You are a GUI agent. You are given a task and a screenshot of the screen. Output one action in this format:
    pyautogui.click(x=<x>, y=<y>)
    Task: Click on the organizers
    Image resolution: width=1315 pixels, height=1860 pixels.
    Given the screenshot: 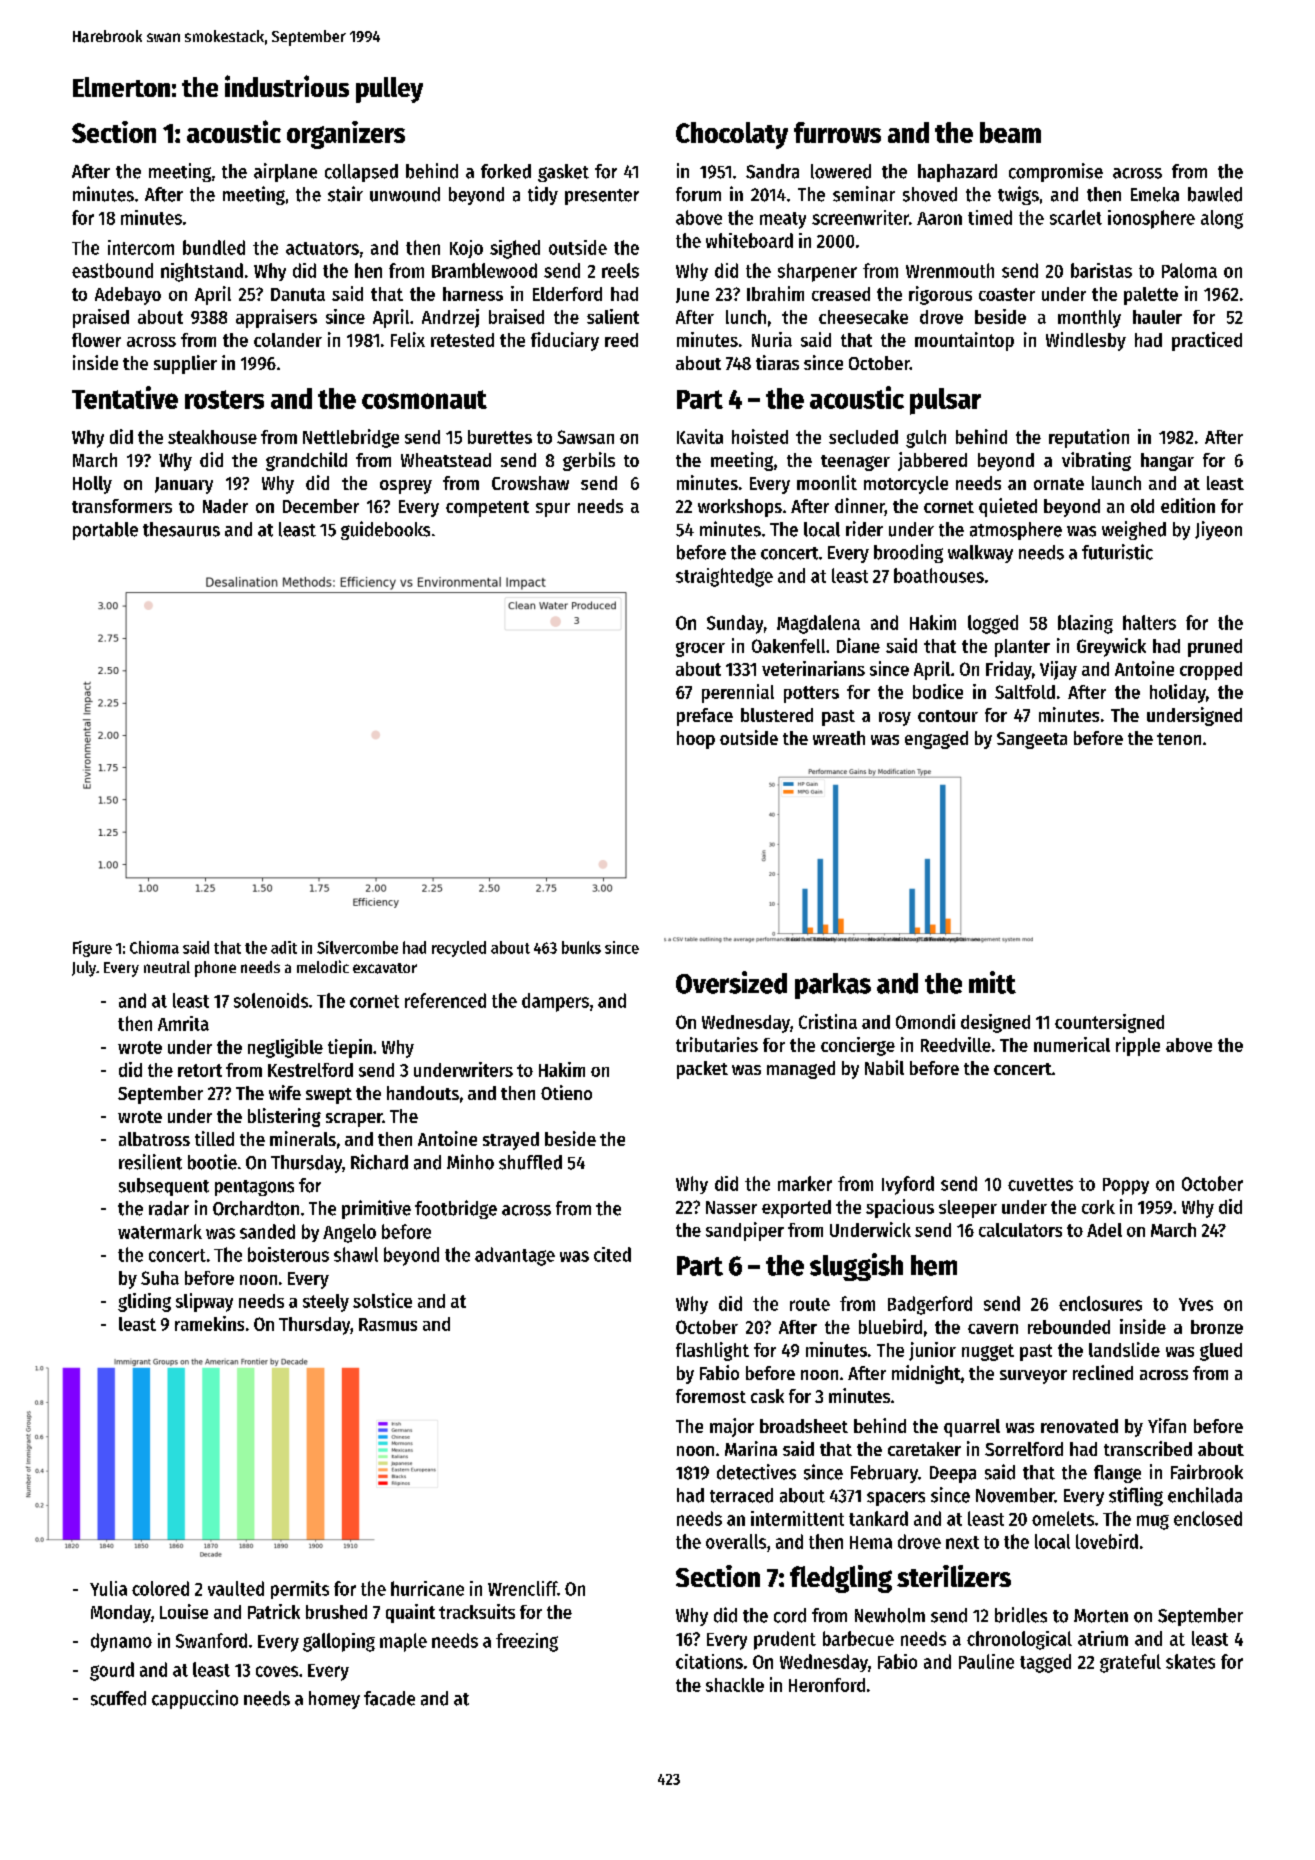 What is the action you would take?
    pyautogui.click(x=346, y=135)
